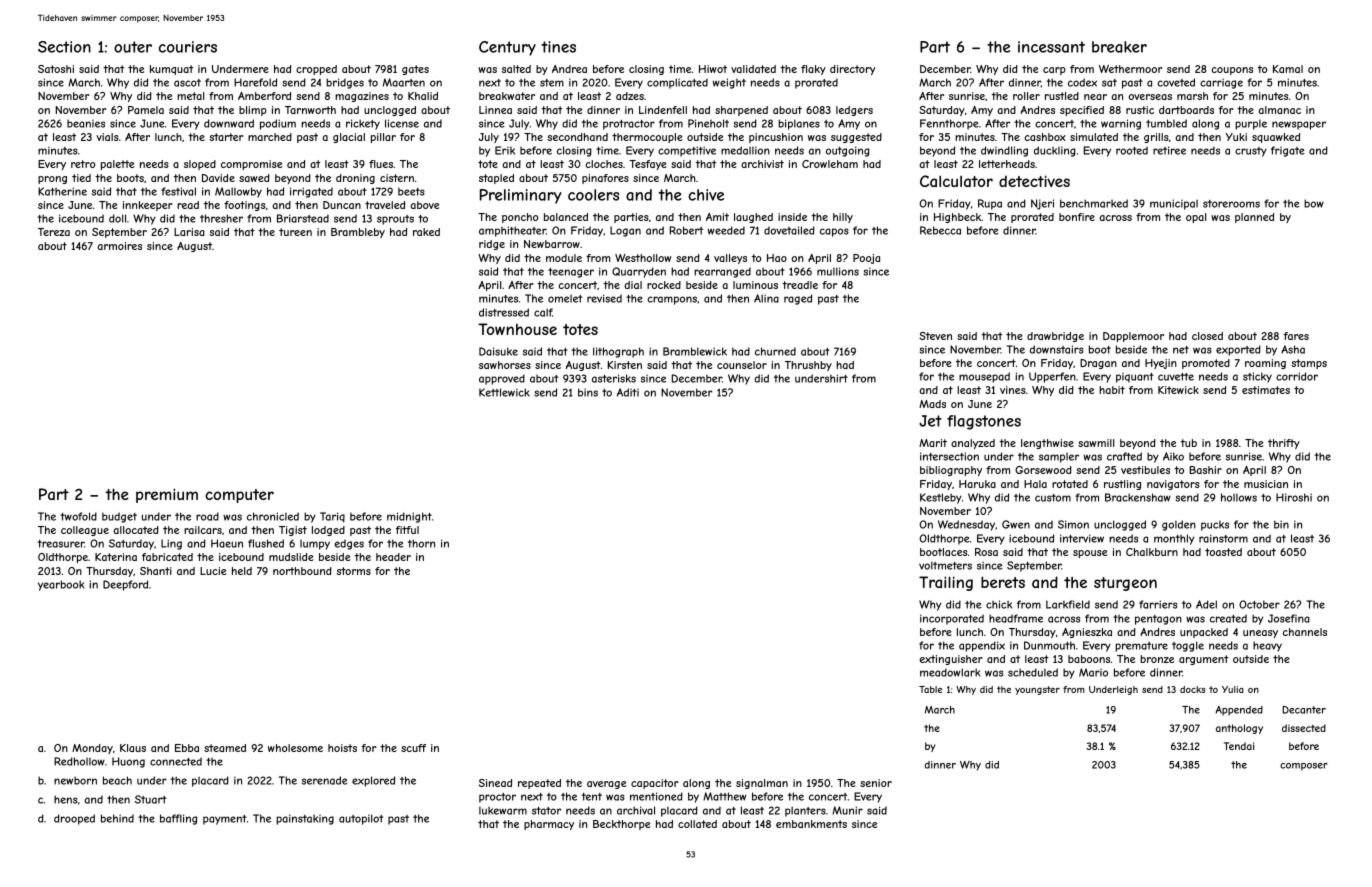 The image size is (1372, 887). I want to click on Davide, so click(218, 178).
